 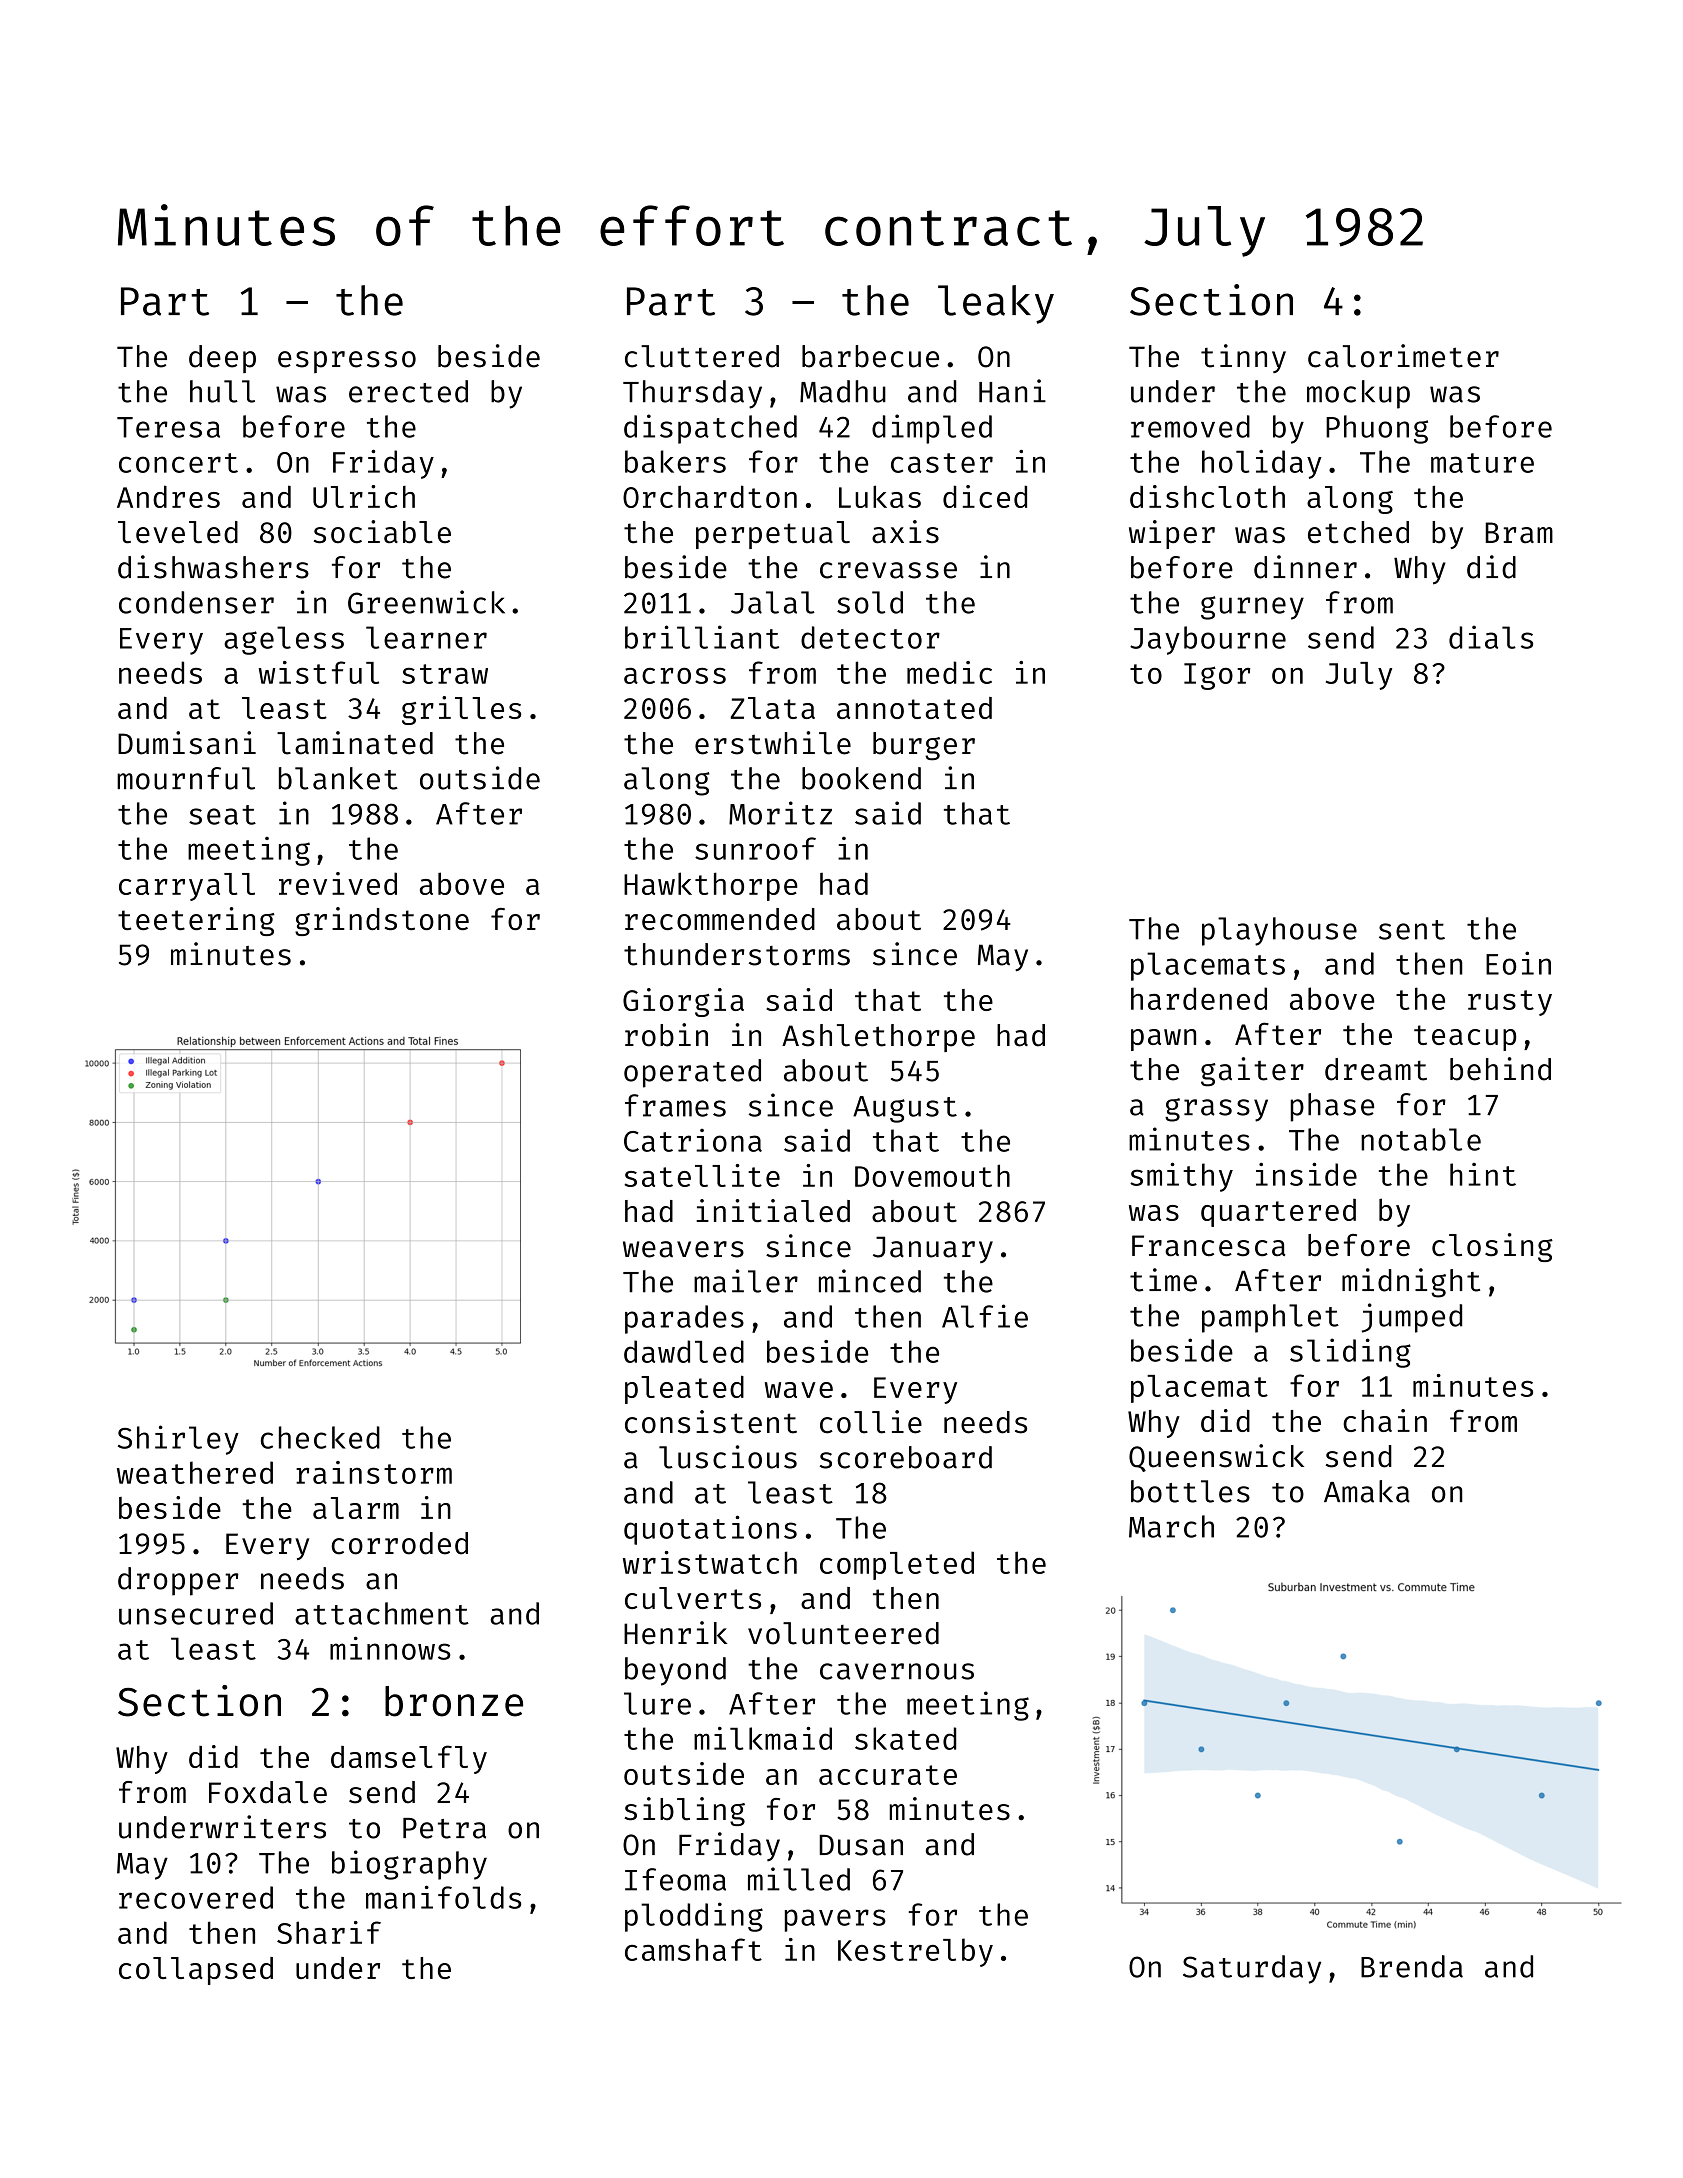 What do you see at coordinates (329, 1932) in the image?
I see `Sharif` at bounding box center [329, 1932].
